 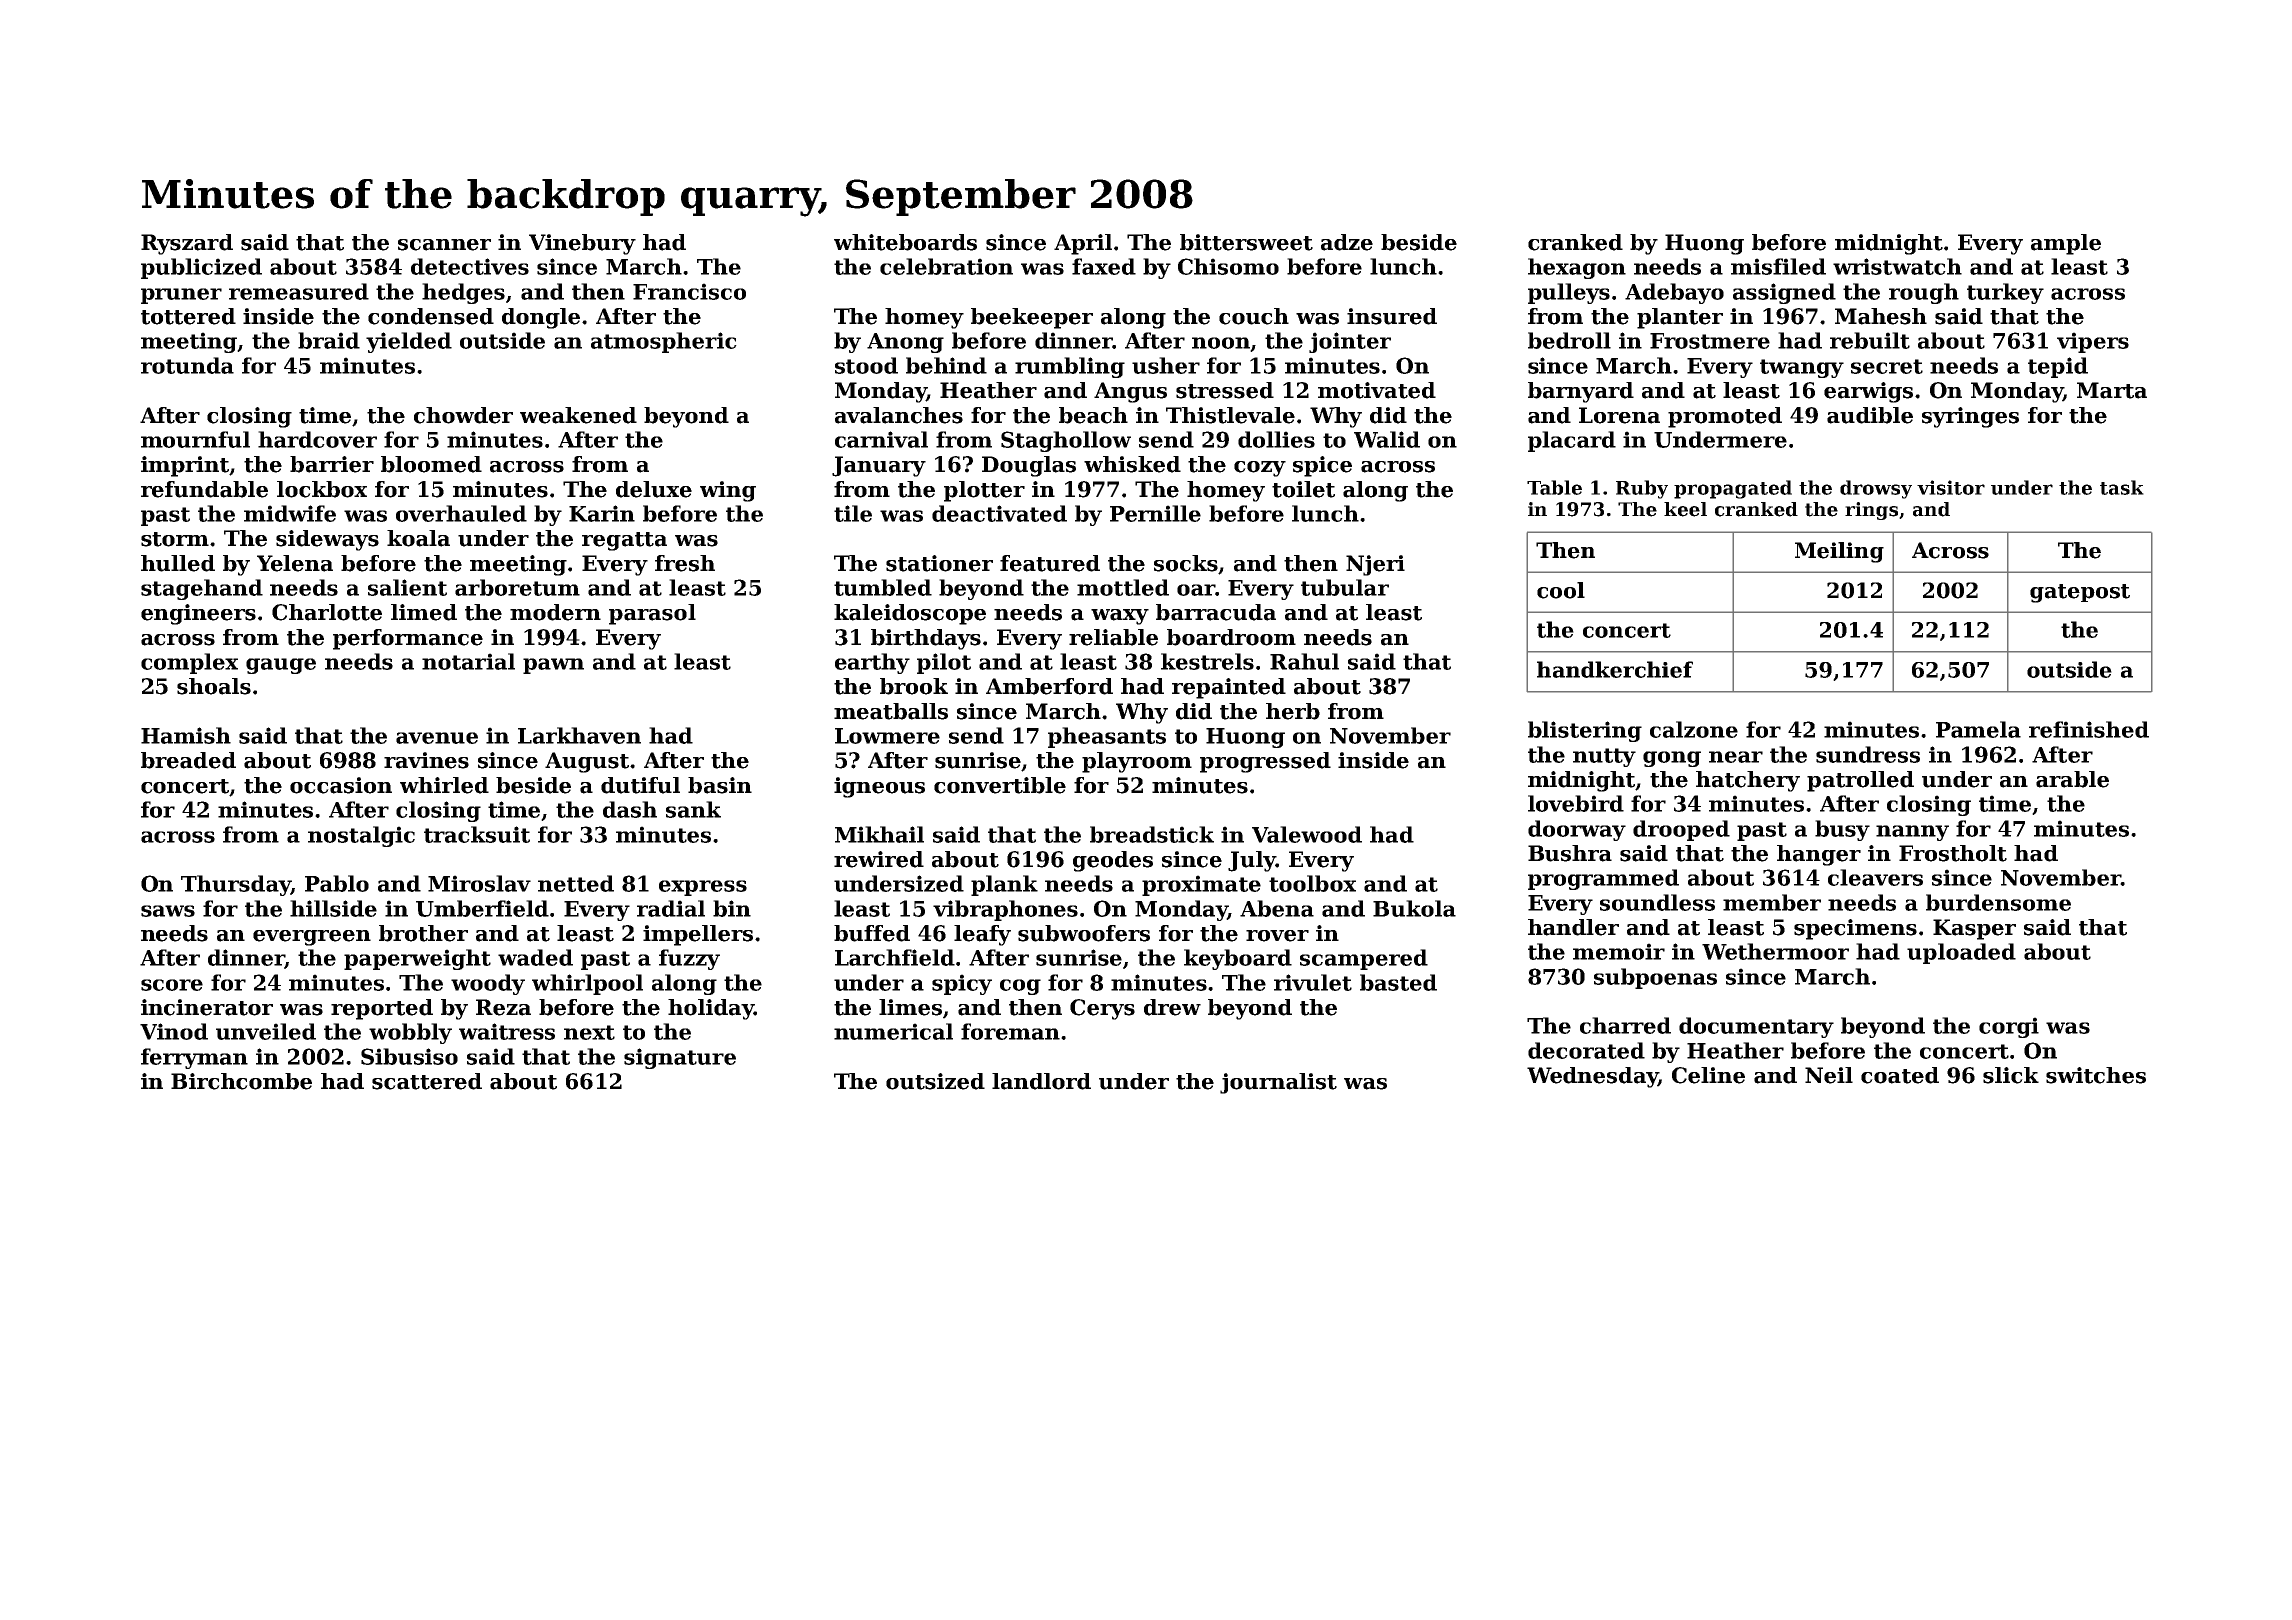 What do you see at coordinates (187, 244) in the page?
I see `Ryszard` at bounding box center [187, 244].
